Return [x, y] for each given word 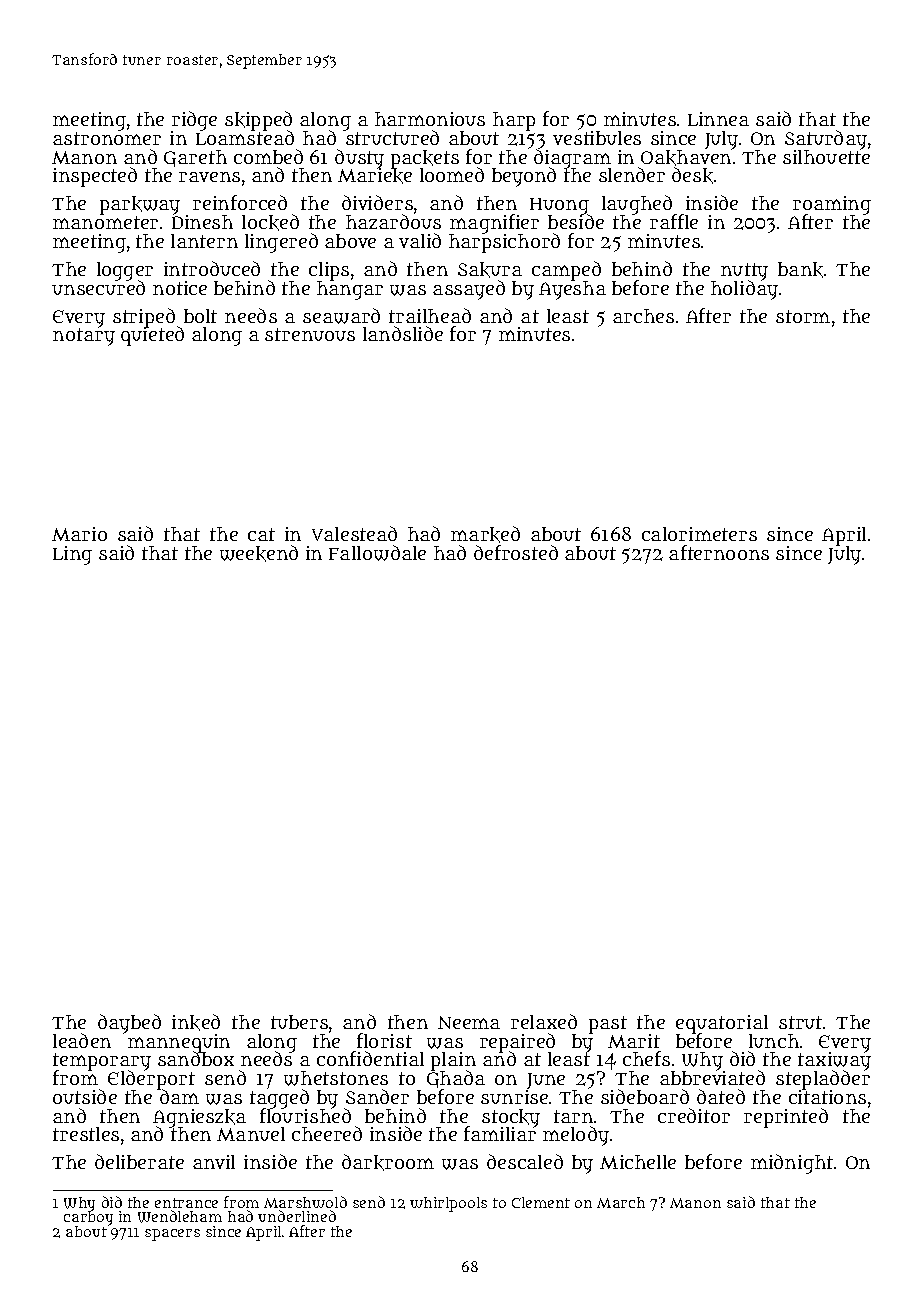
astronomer [107, 138]
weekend [259, 553]
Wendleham [180, 1216]
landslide [403, 333]
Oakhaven [686, 158]
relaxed [544, 1021]
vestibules [597, 138]
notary [84, 337]
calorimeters [699, 534]
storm [803, 316]
